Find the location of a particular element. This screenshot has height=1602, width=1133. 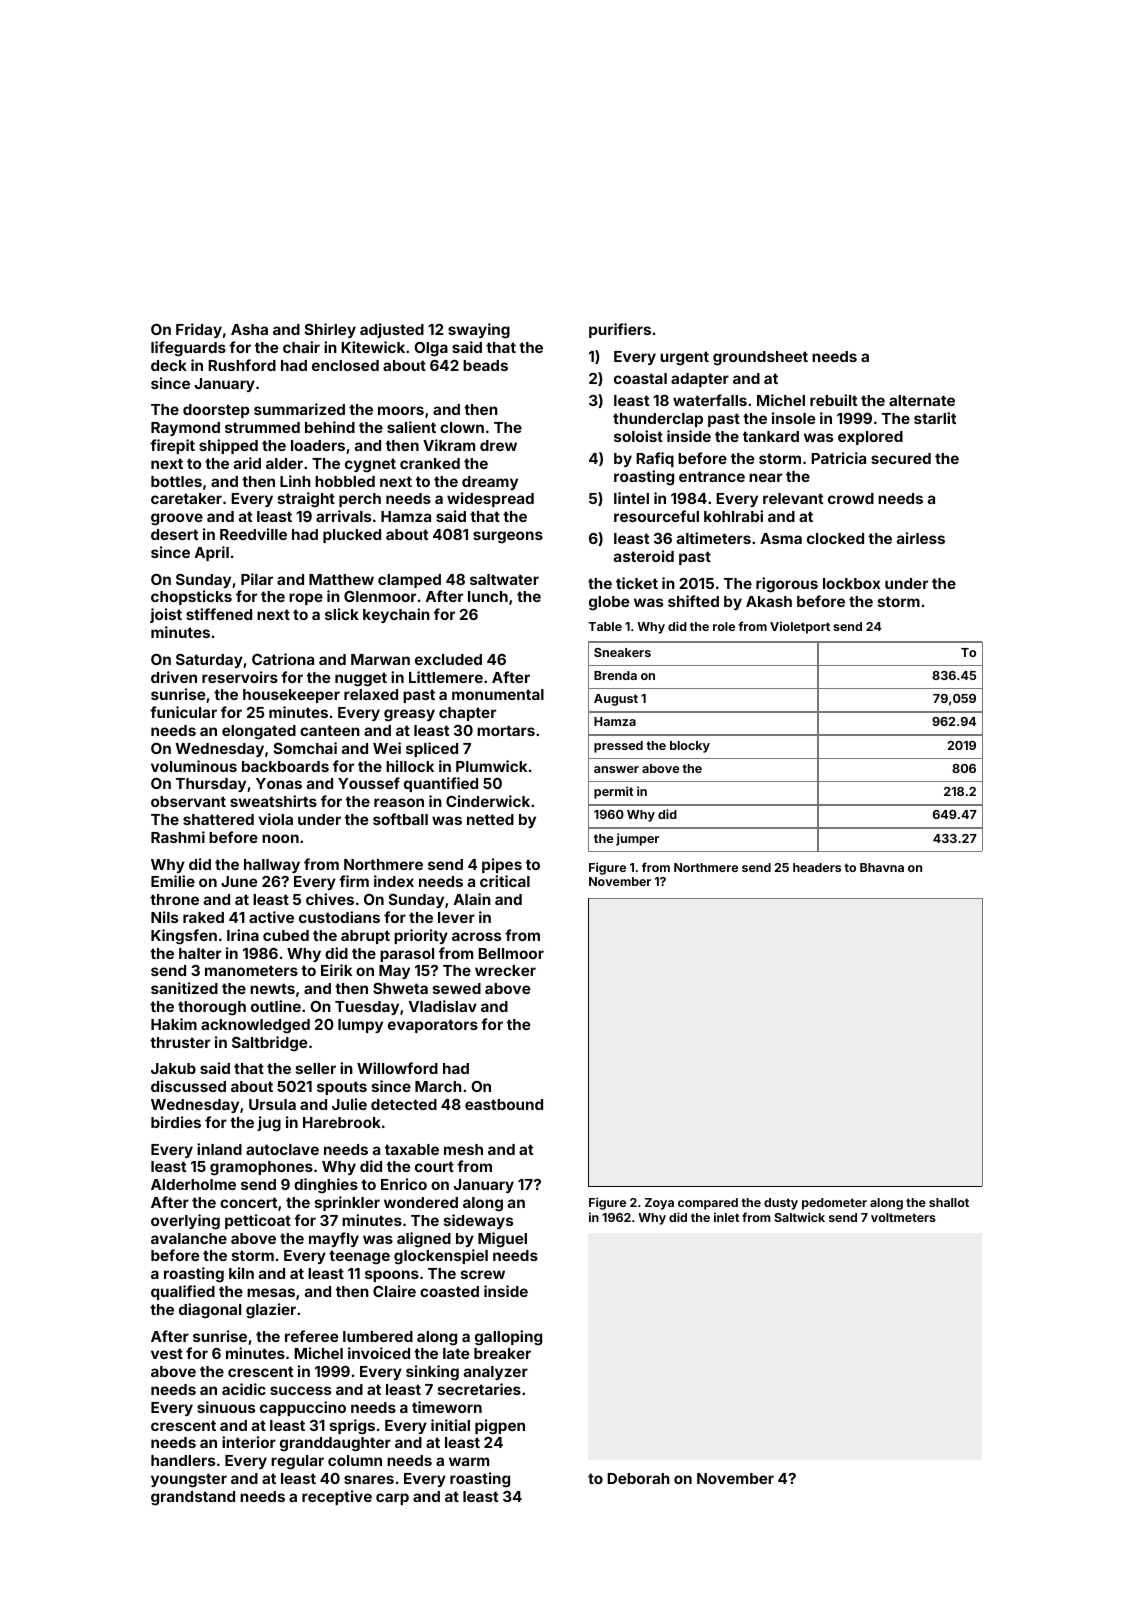

Ursula is located at coordinates (272, 1104).
